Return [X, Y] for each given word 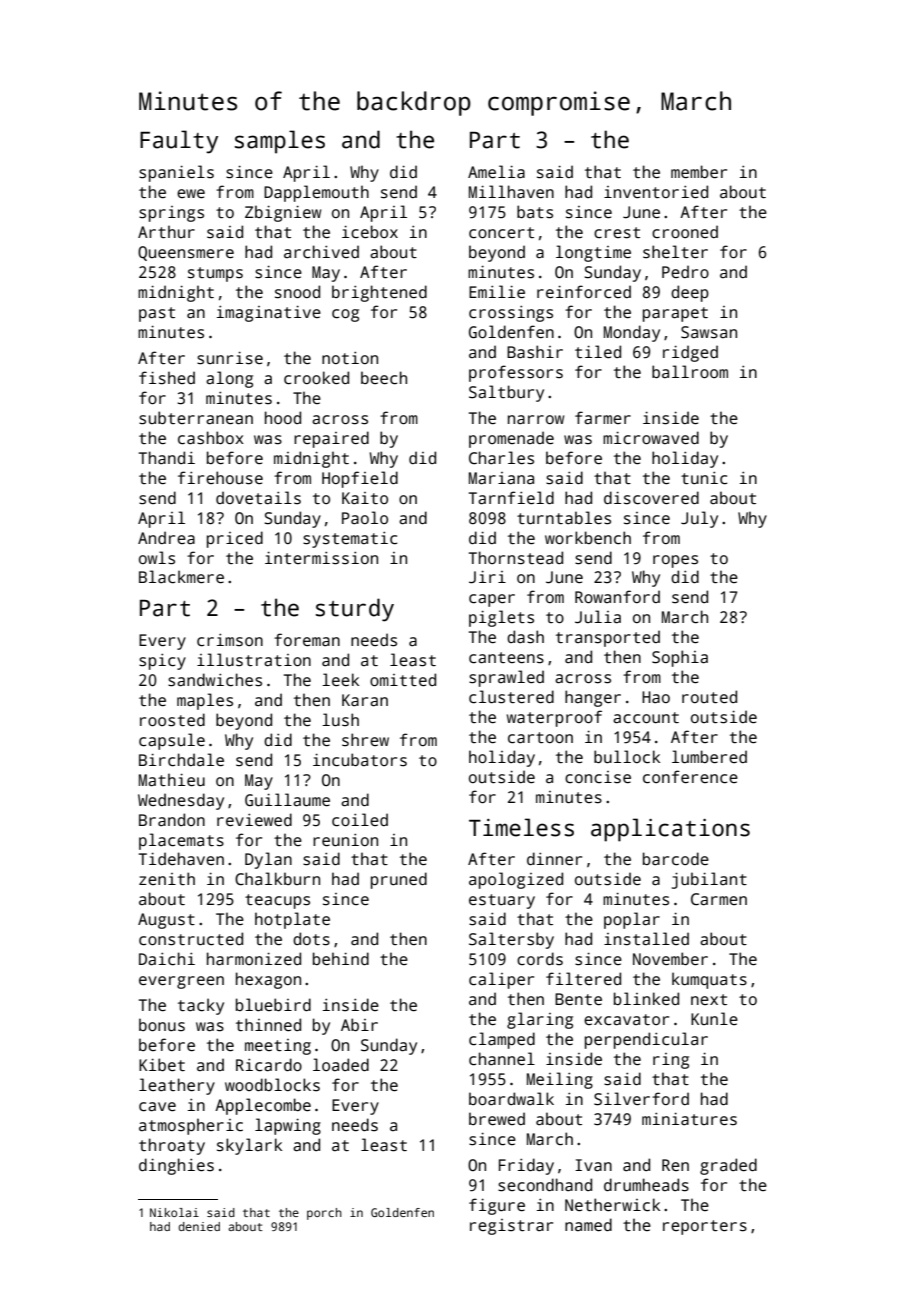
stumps [215, 274]
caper [492, 600]
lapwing [288, 1126]
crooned [685, 231]
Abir [359, 1024]
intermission [321, 558]
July [699, 519]
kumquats [709, 980]
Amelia [496, 172]
